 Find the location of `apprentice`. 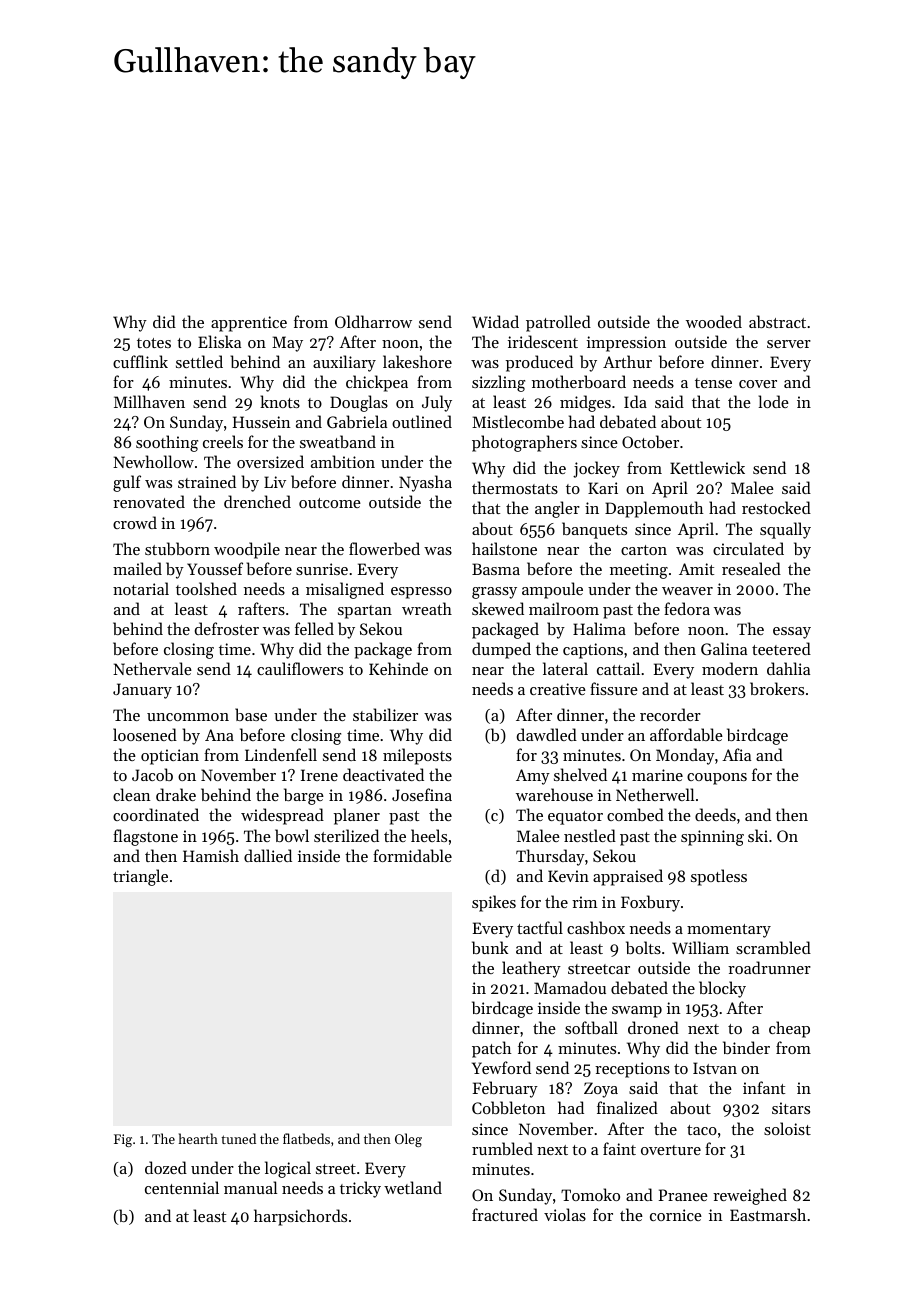

apprentice is located at coordinates (249, 324).
